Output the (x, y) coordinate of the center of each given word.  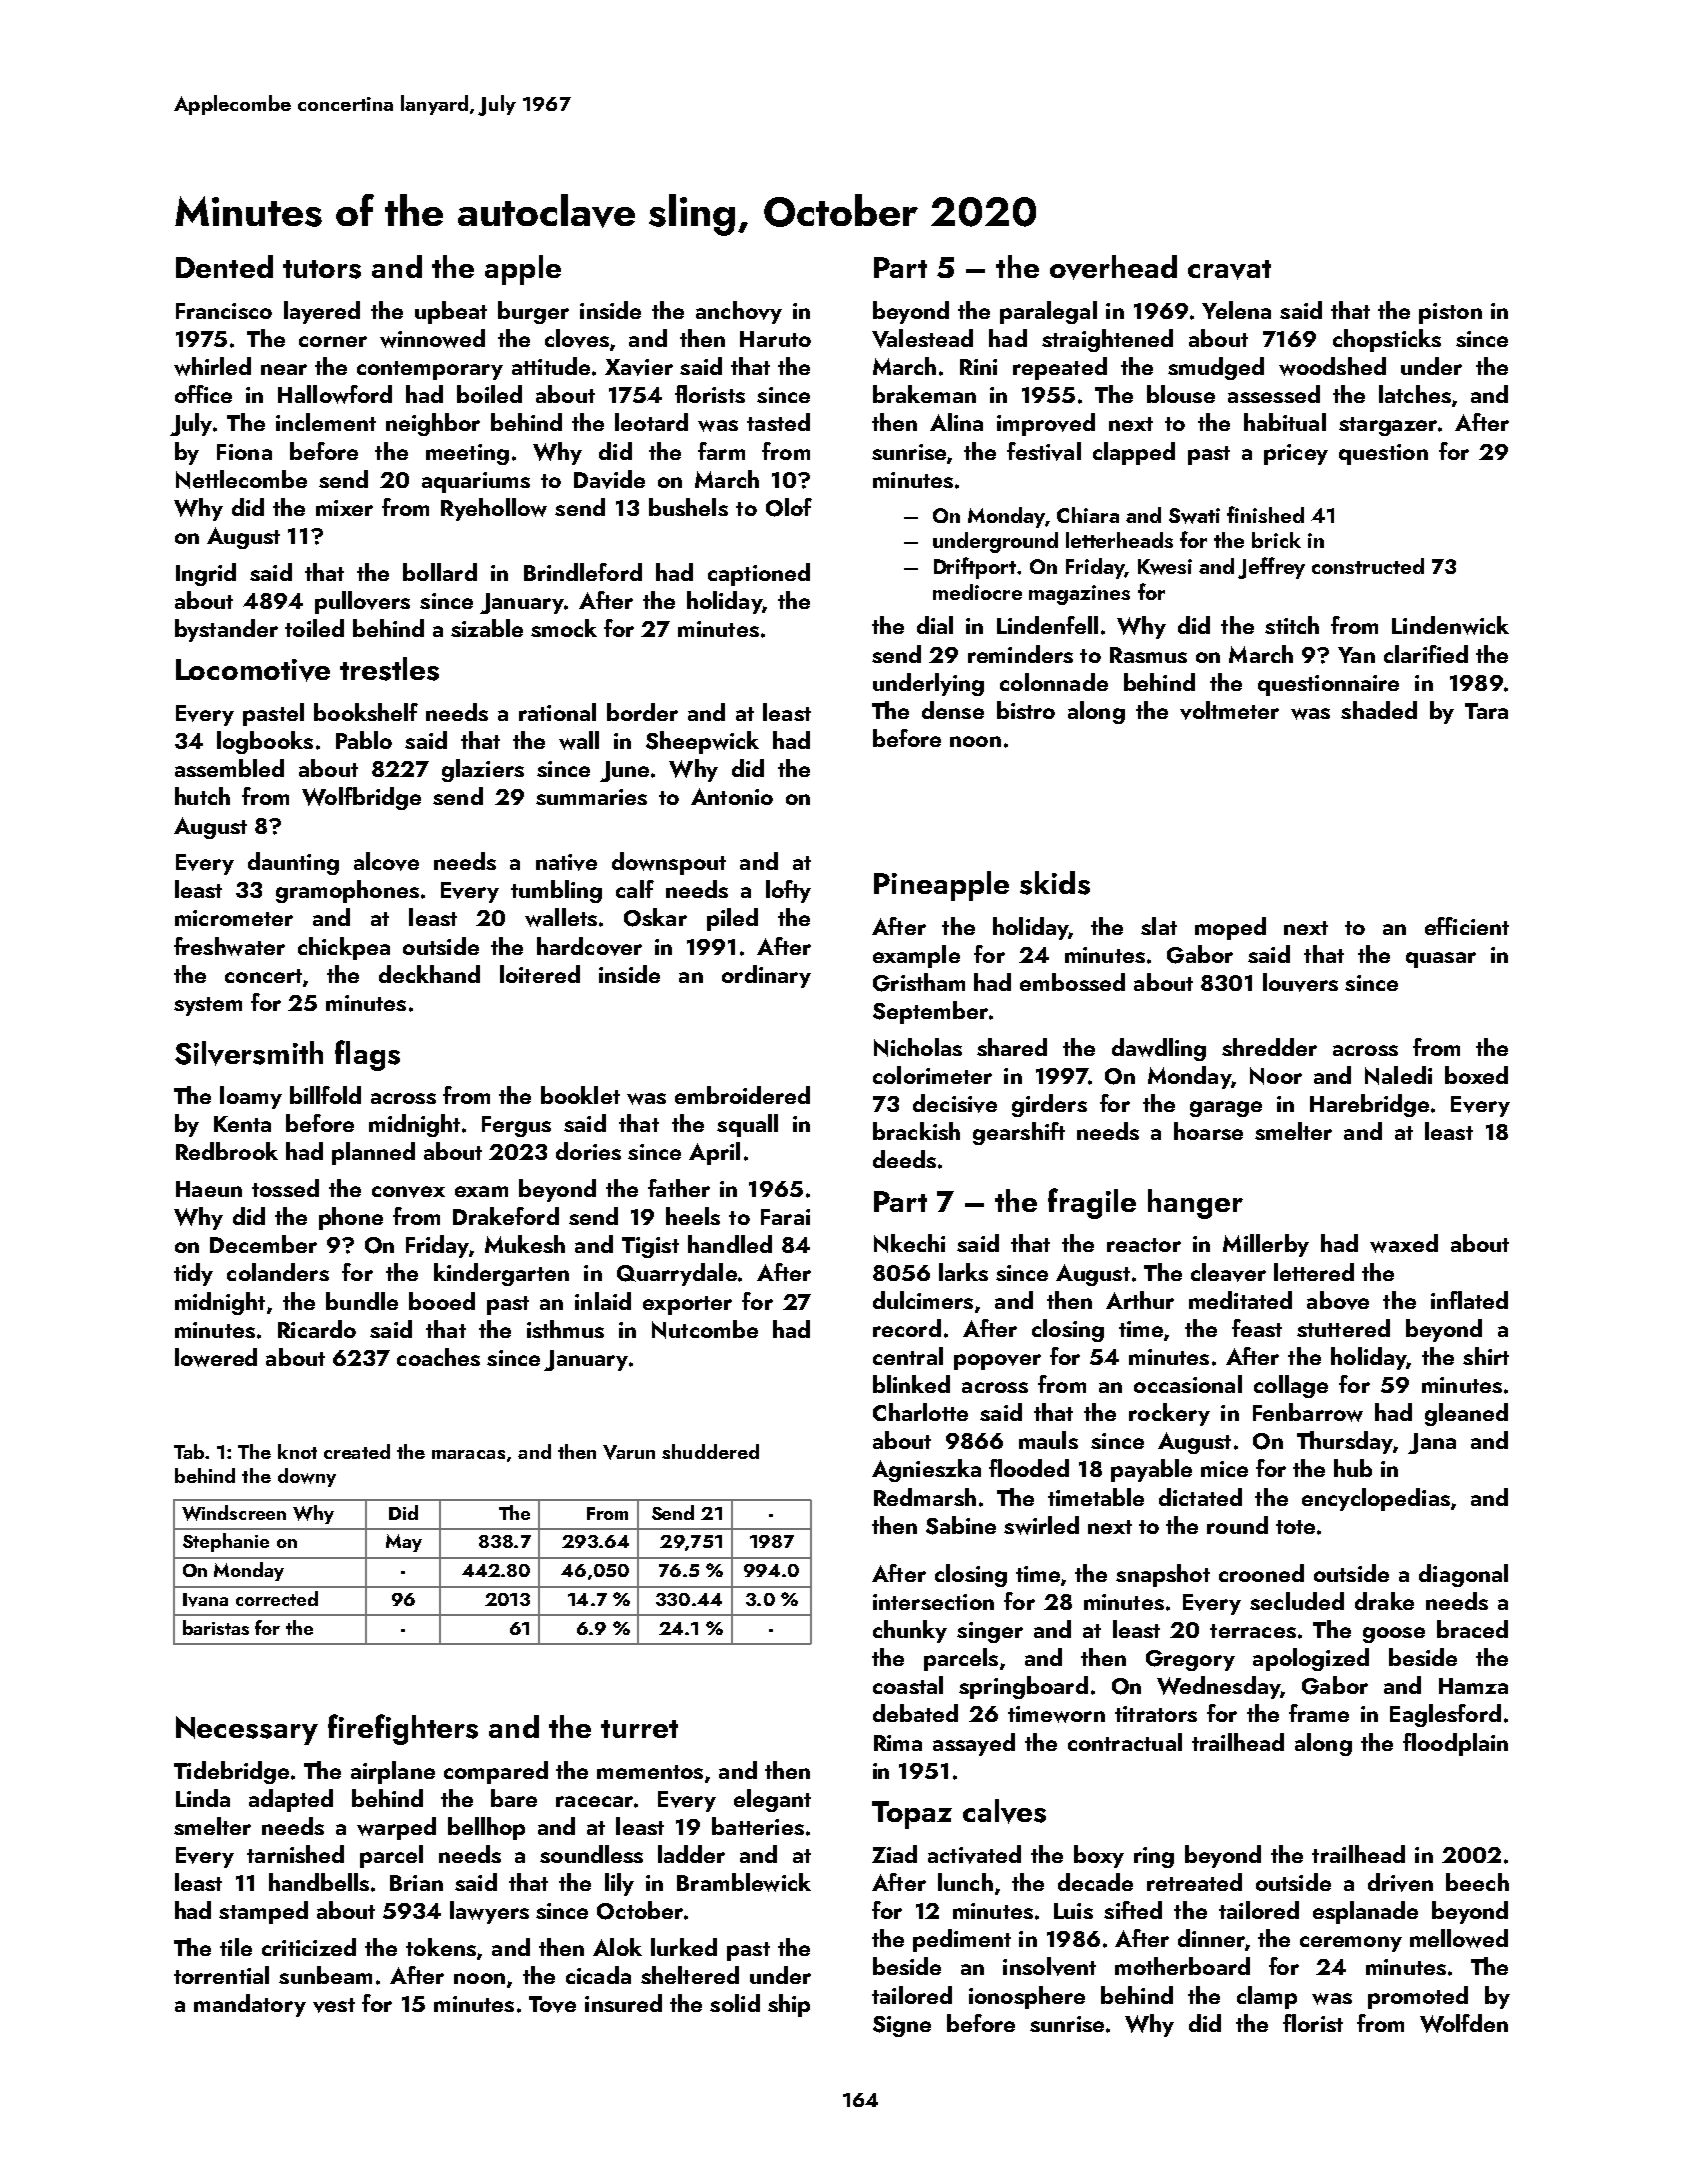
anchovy (739, 312)
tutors (322, 269)
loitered (540, 974)
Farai (785, 1217)
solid (735, 2003)
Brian (416, 1883)
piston (1450, 313)
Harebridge (1369, 1105)
